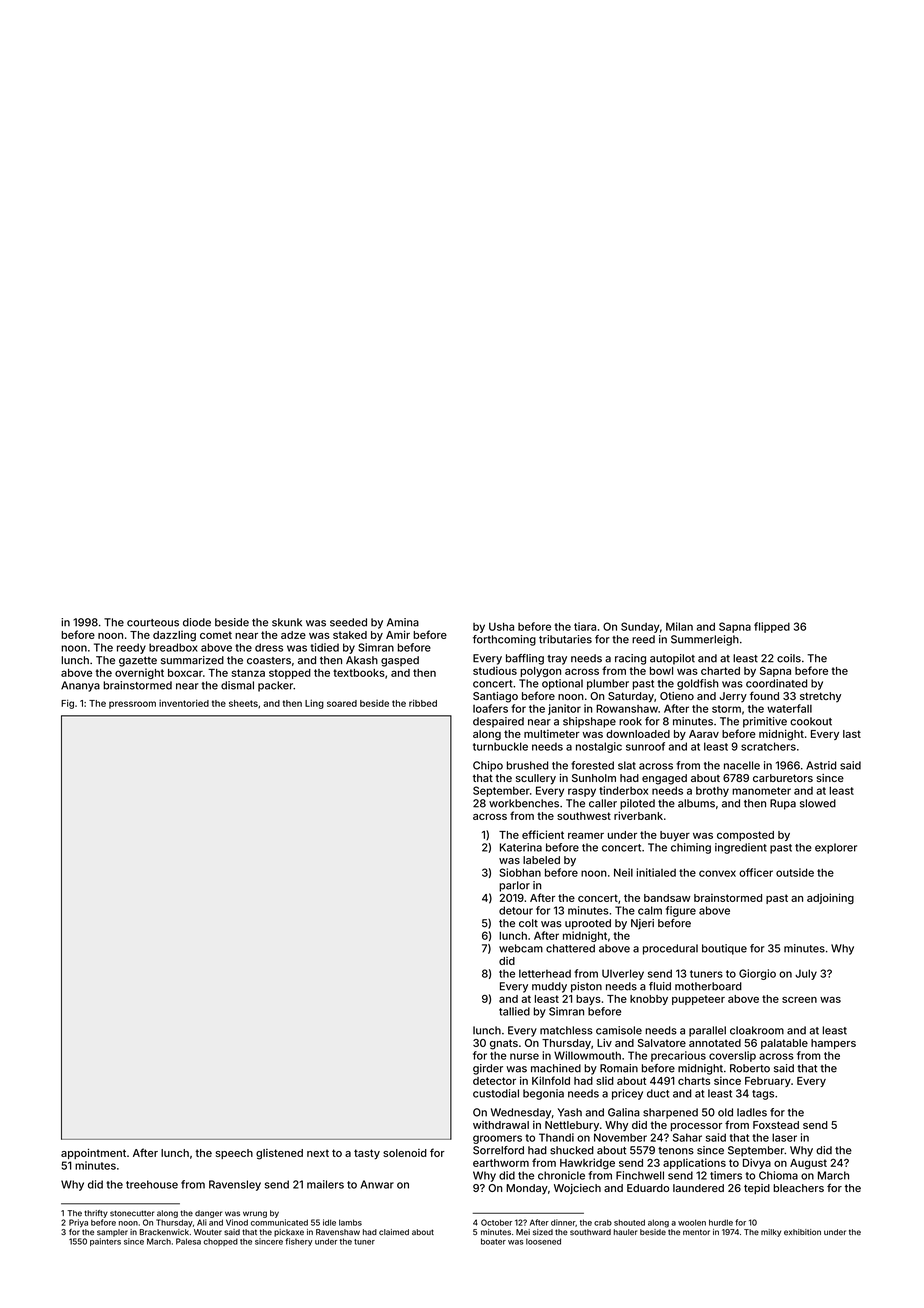 The height and width of the page is (1308, 924). I want to click on courteous, so click(153, 623).
